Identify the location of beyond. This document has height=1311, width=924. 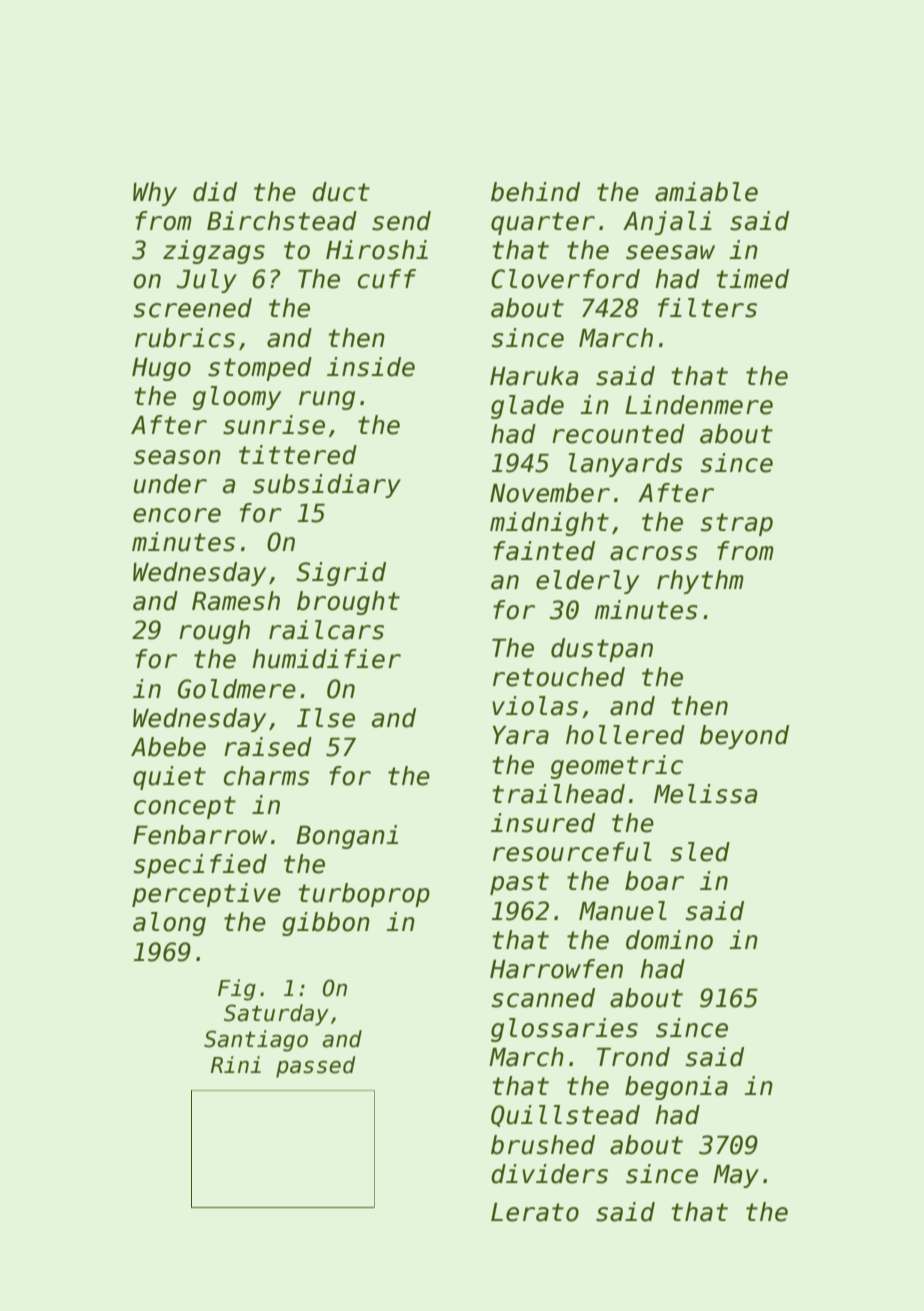
(744, 737).
